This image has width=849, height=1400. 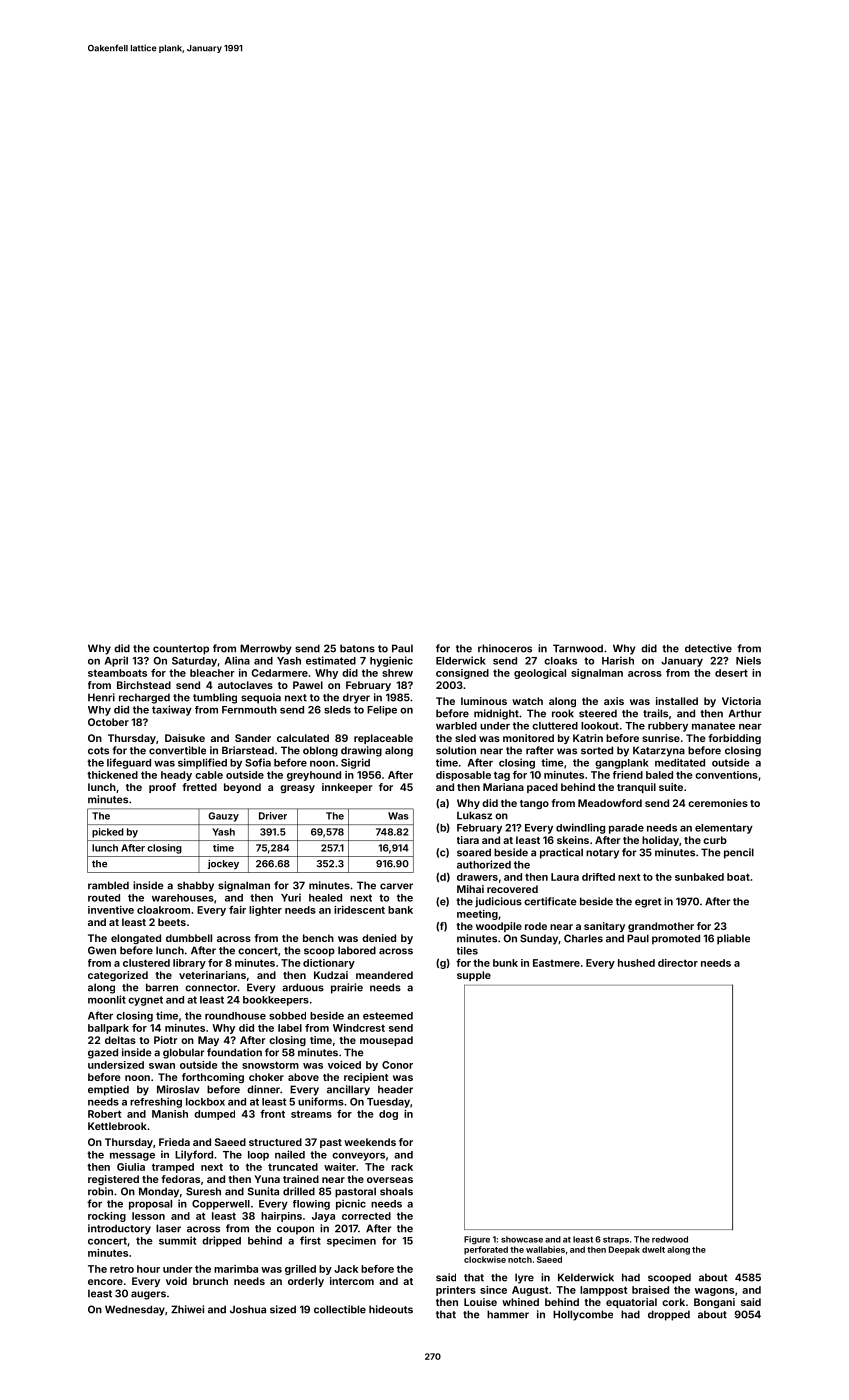 I want to click on redwood, so click(x=670, y=1239).
